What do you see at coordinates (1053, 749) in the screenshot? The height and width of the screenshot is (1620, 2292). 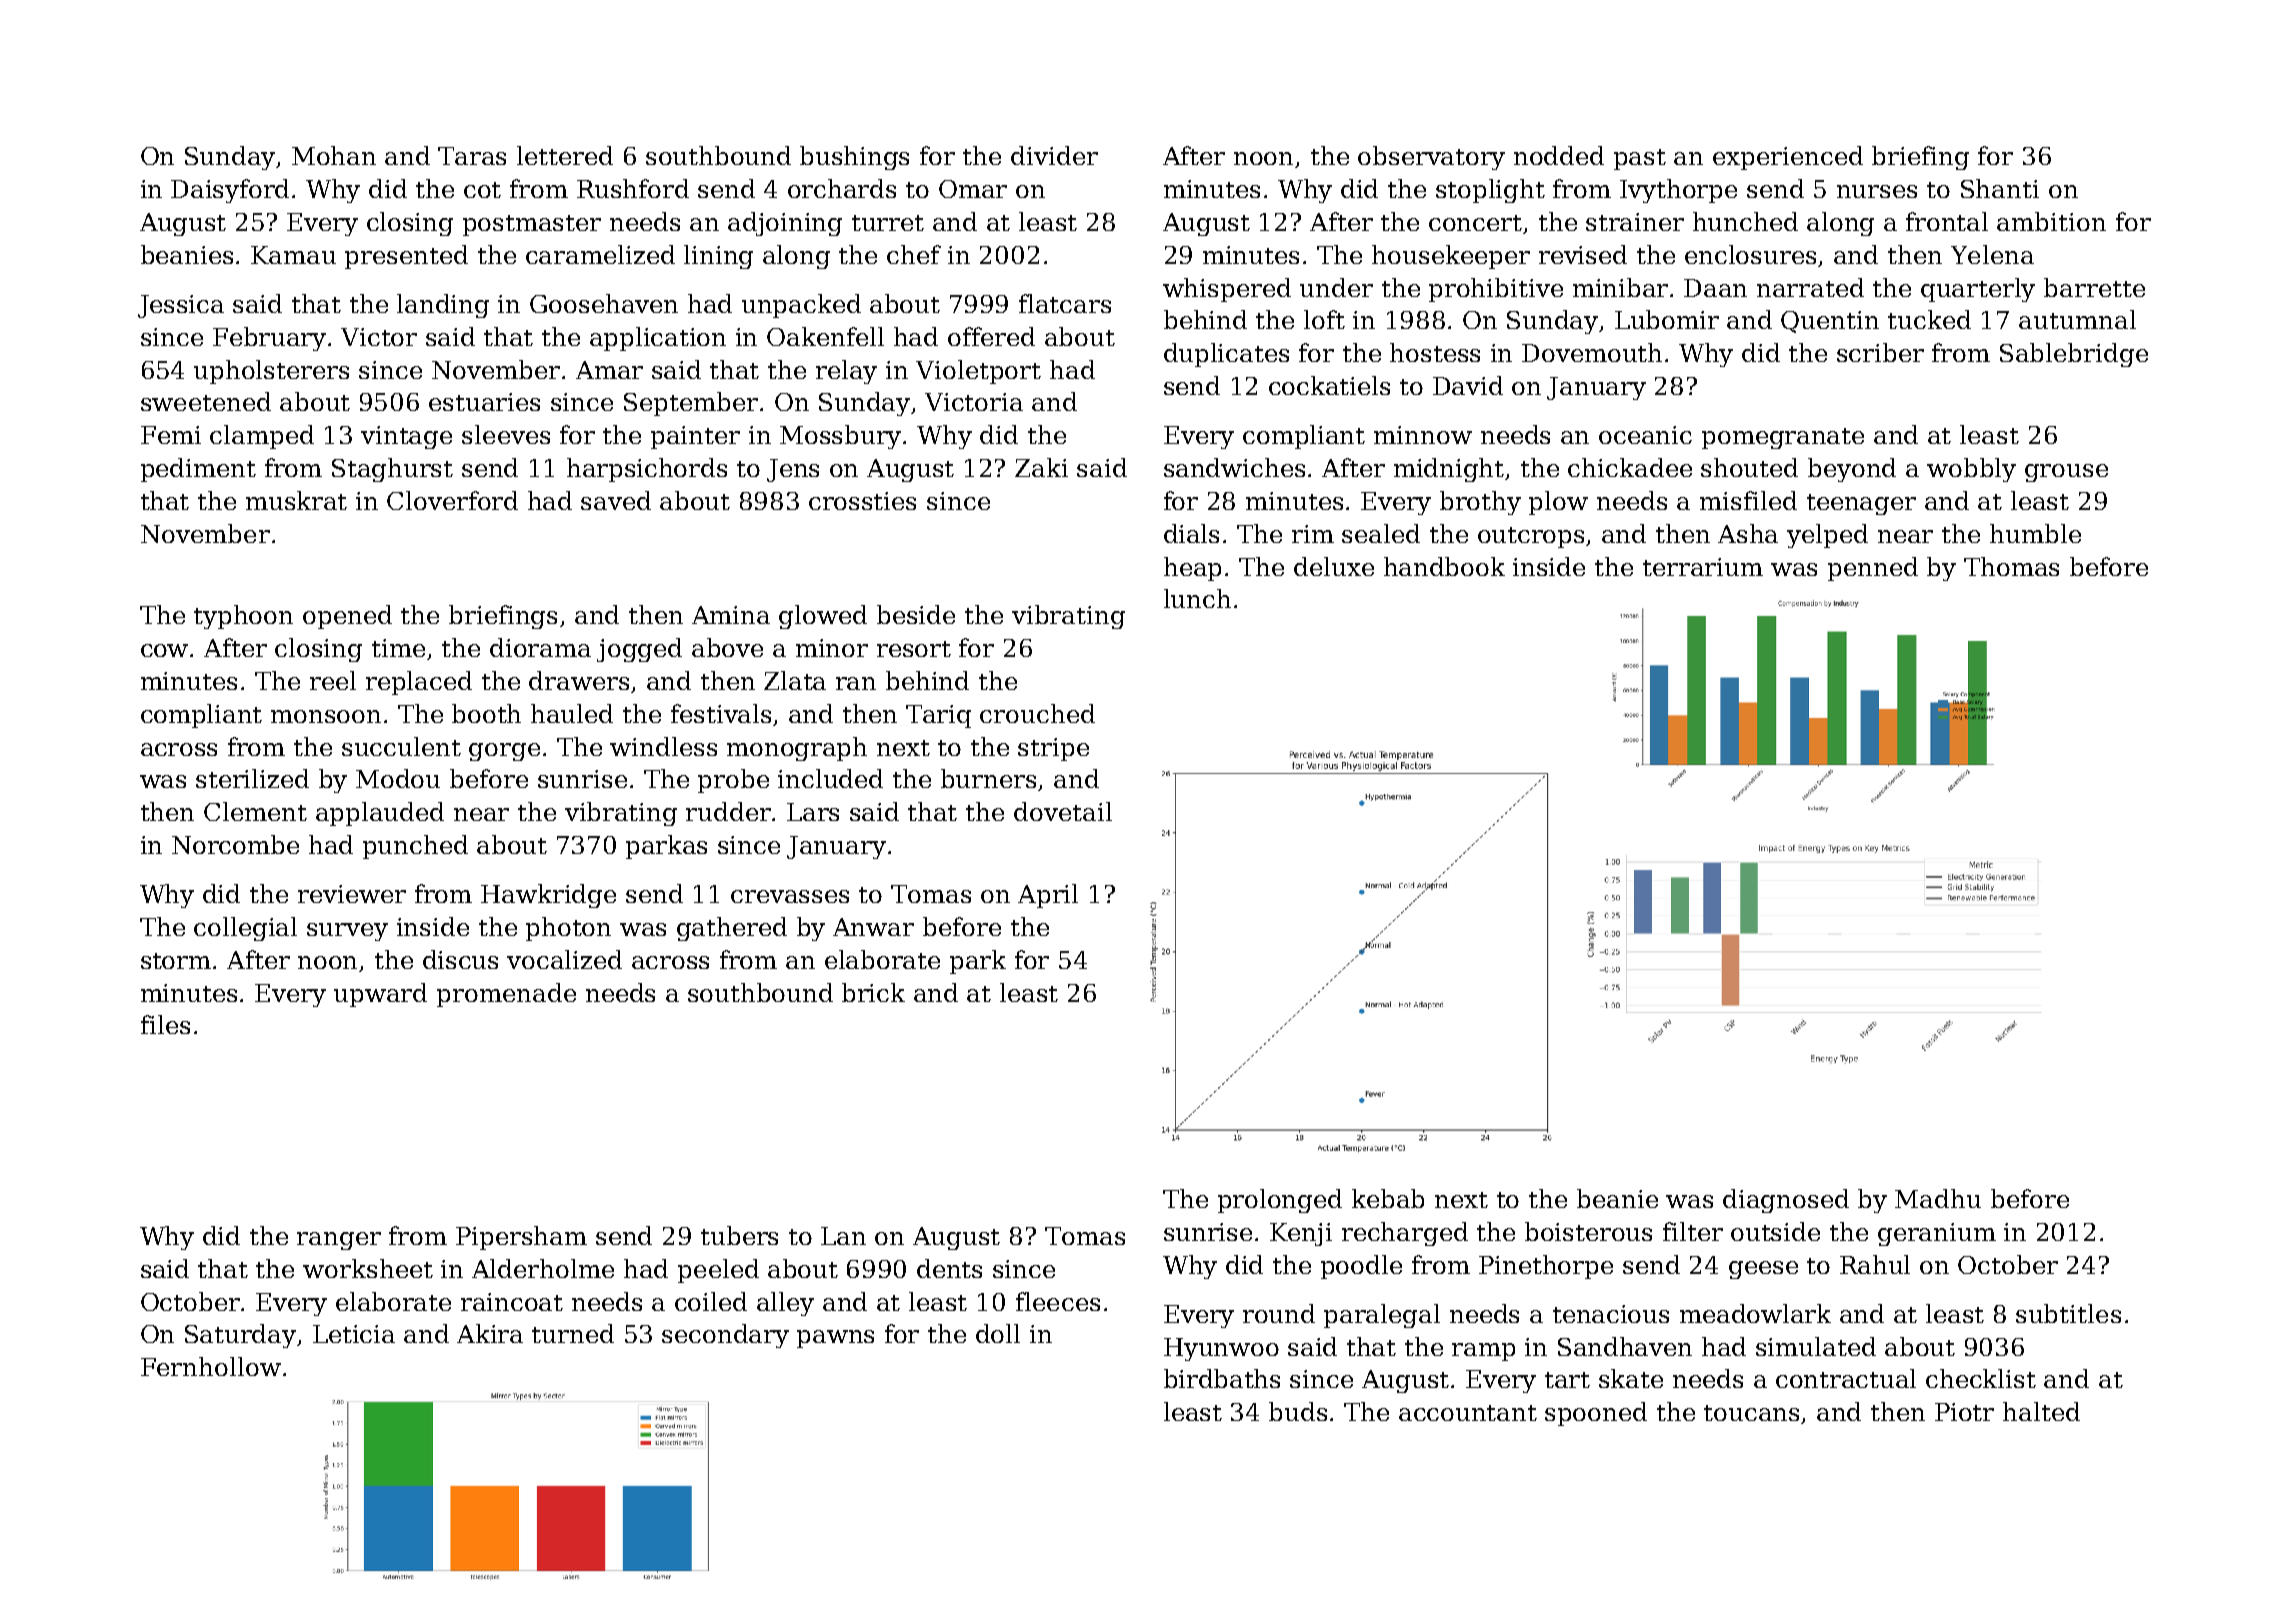 I see `stripe` at bounding box center [1053, 749].
